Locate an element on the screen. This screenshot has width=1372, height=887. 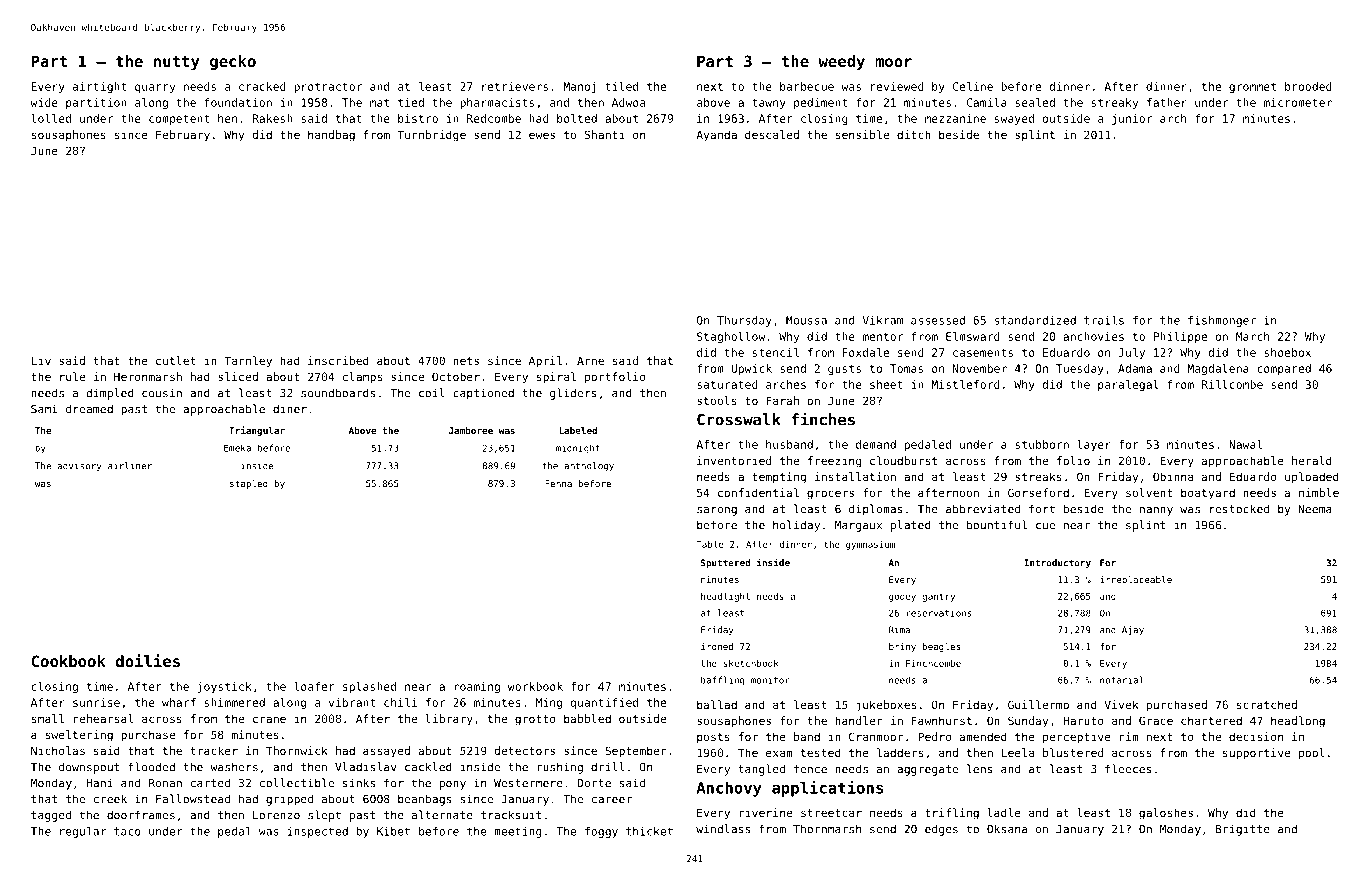
junior is located at coordinates (1132, 119).
